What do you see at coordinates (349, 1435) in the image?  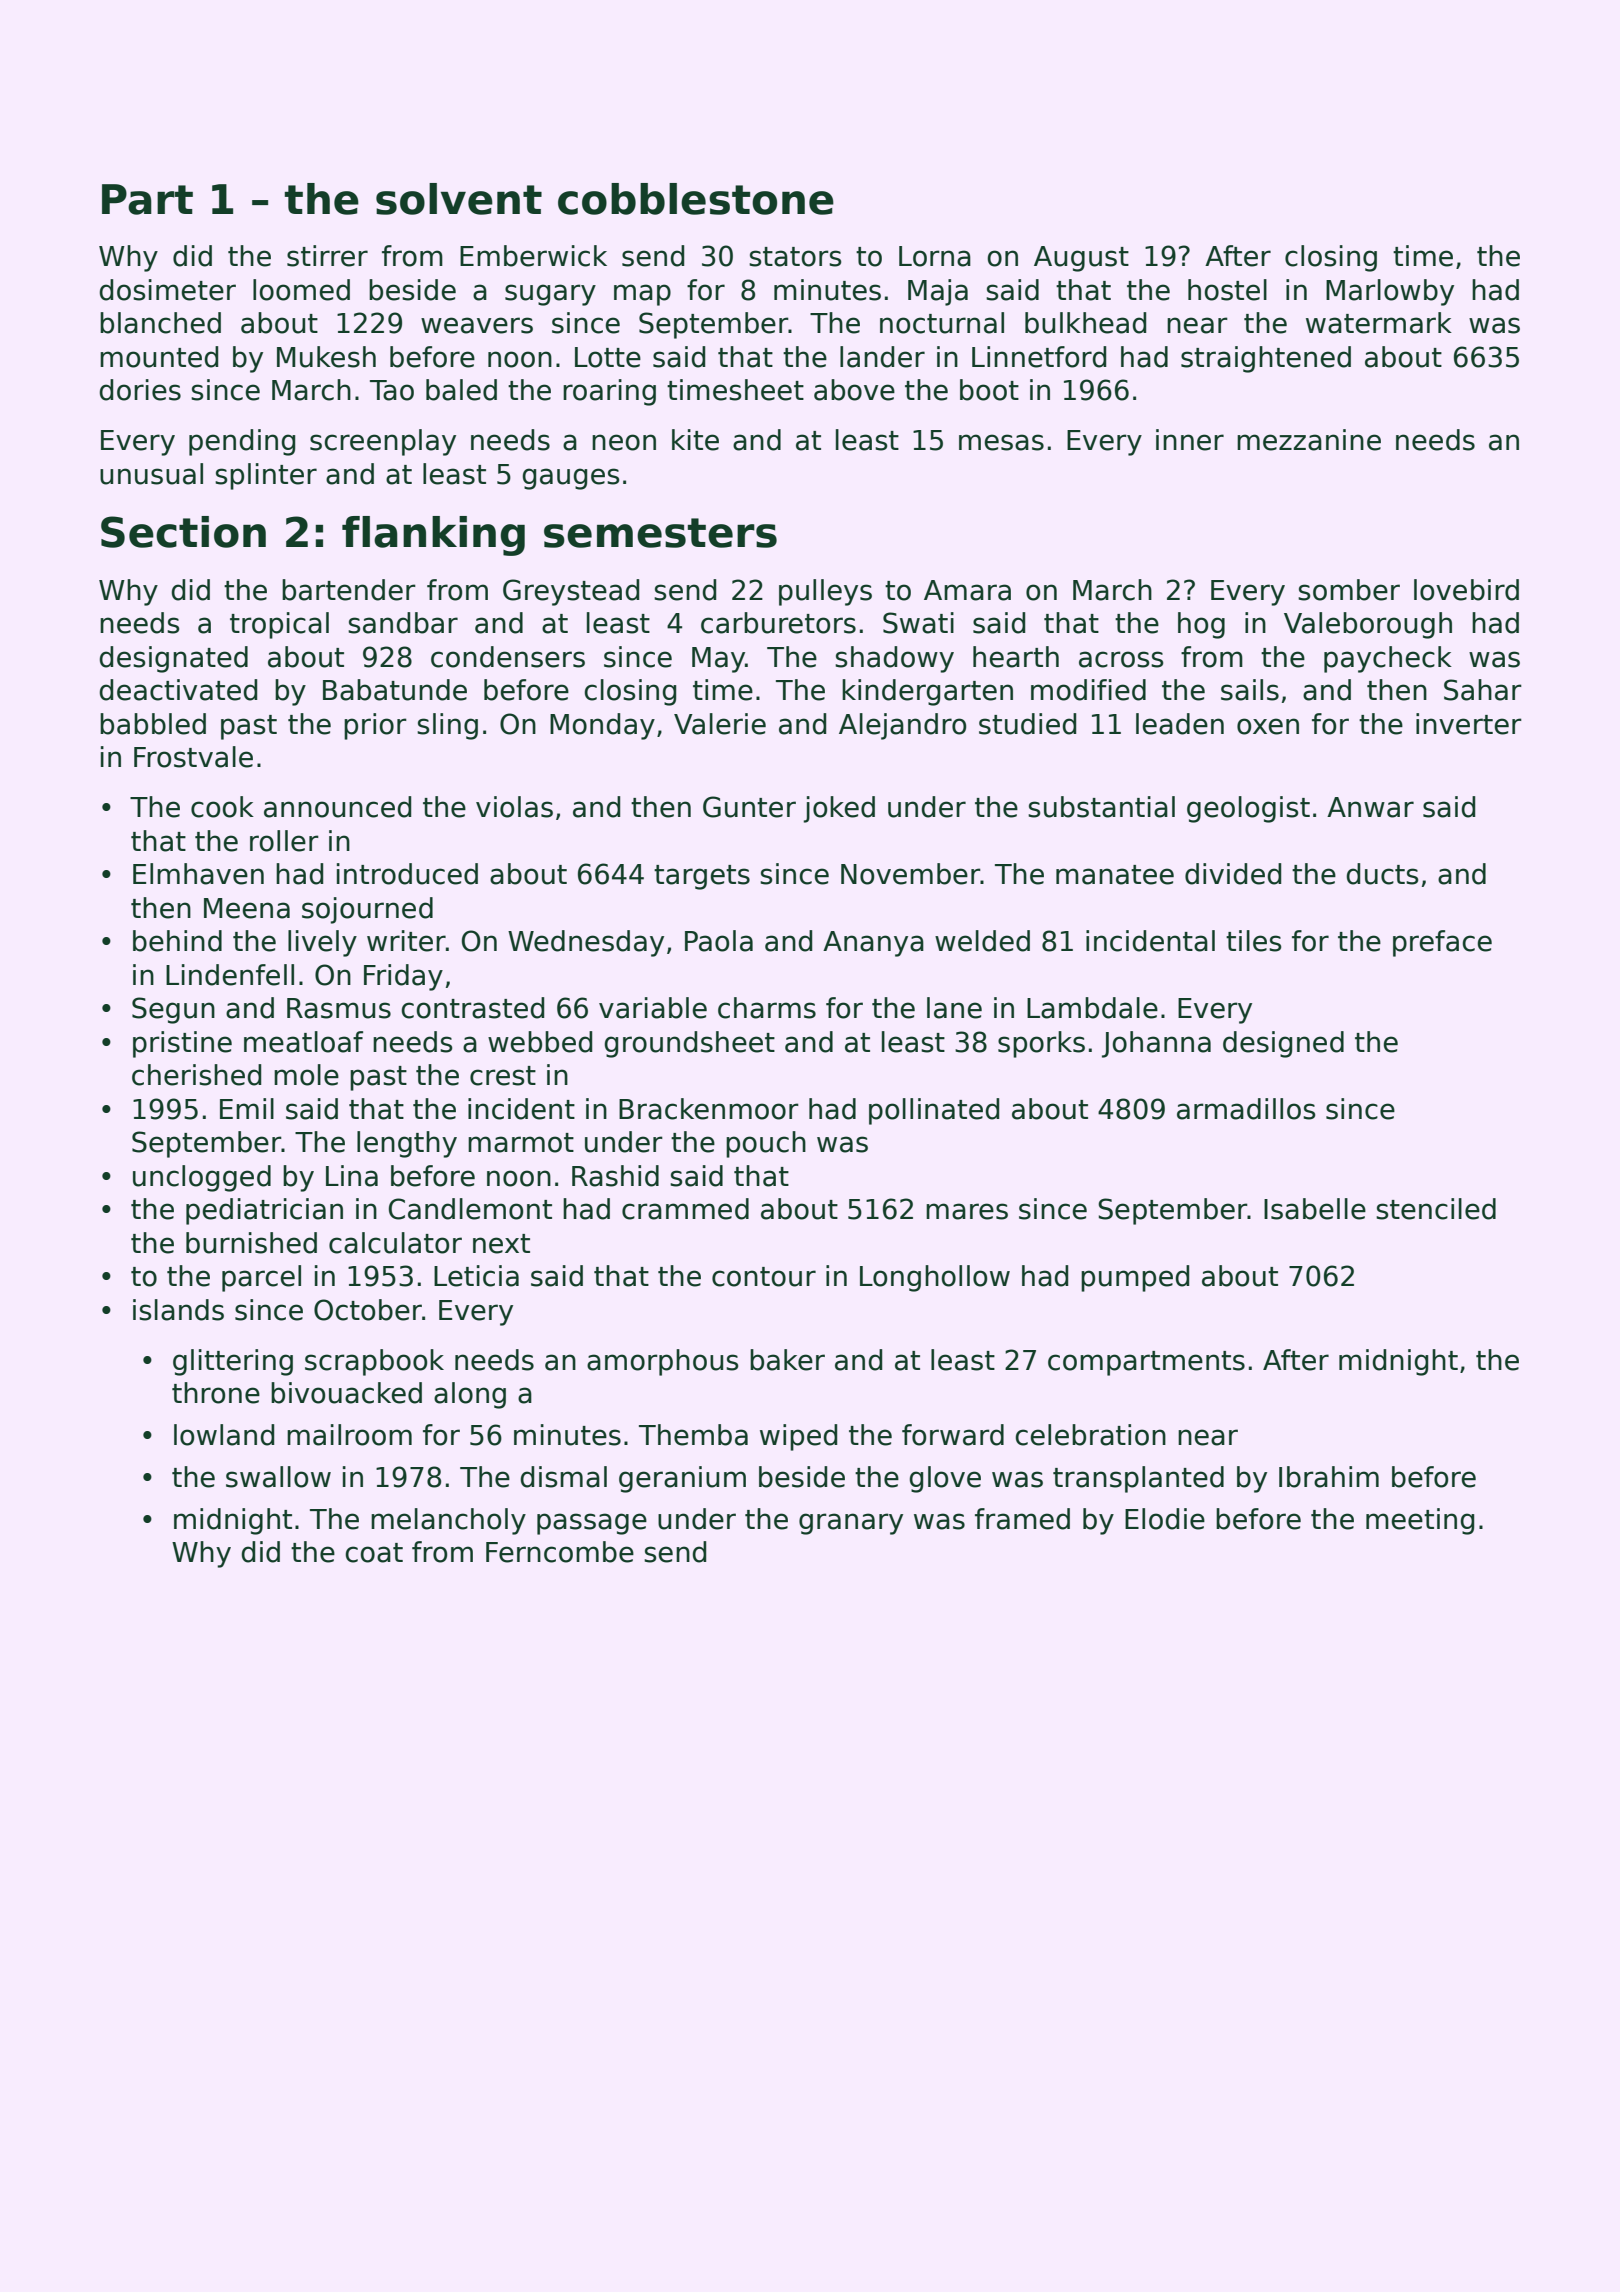 I see `mailroom` at bounding box center [349, 1435].
